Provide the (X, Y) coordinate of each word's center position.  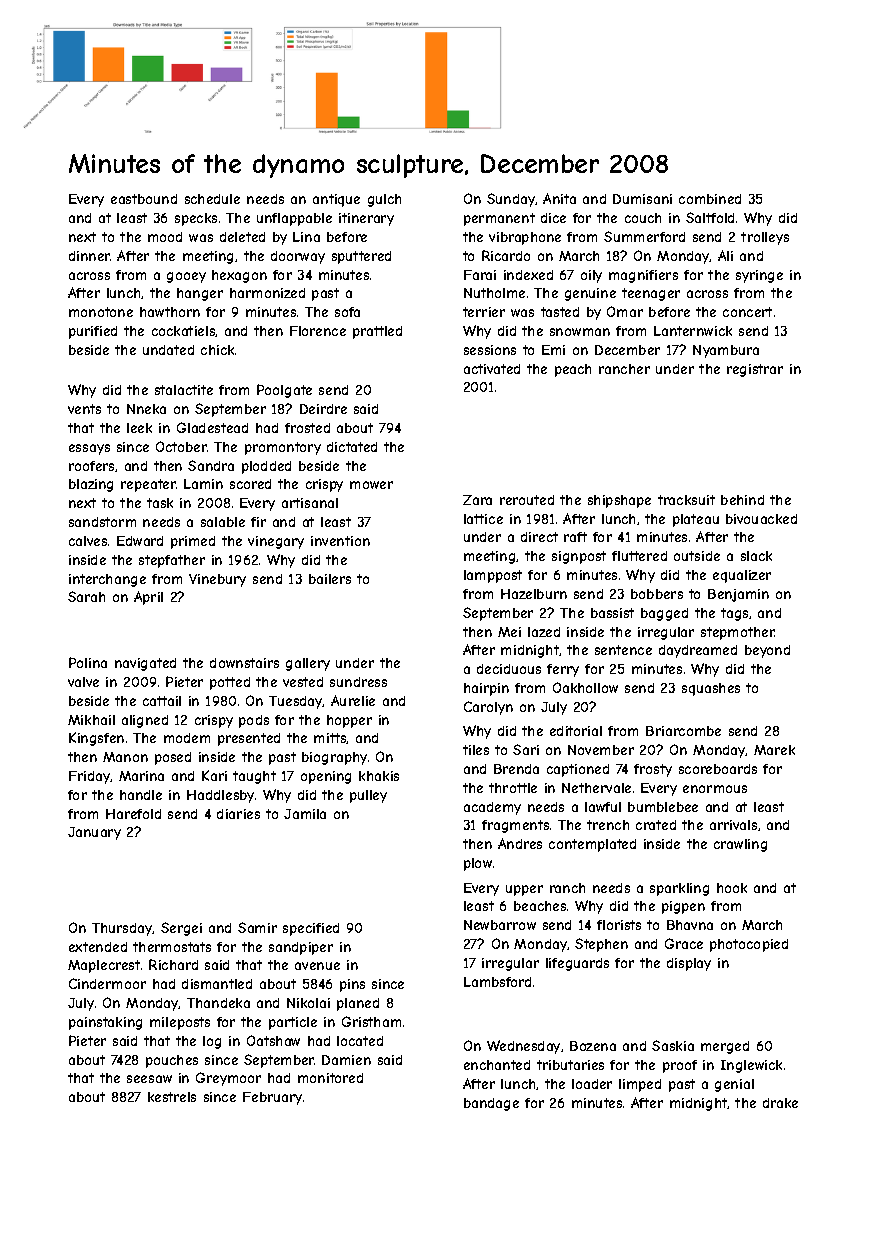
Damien (346, 1060)
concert (747, 312)
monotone (101, 312)
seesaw (149, 1079)
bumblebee (663, 807)
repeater (148, 485)
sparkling (679, 889)
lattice (483, 519)
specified (311, 929)
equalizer (742, 576)
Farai (480, 275)
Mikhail (91, 720)
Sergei (181, 929)
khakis (379, 776)
